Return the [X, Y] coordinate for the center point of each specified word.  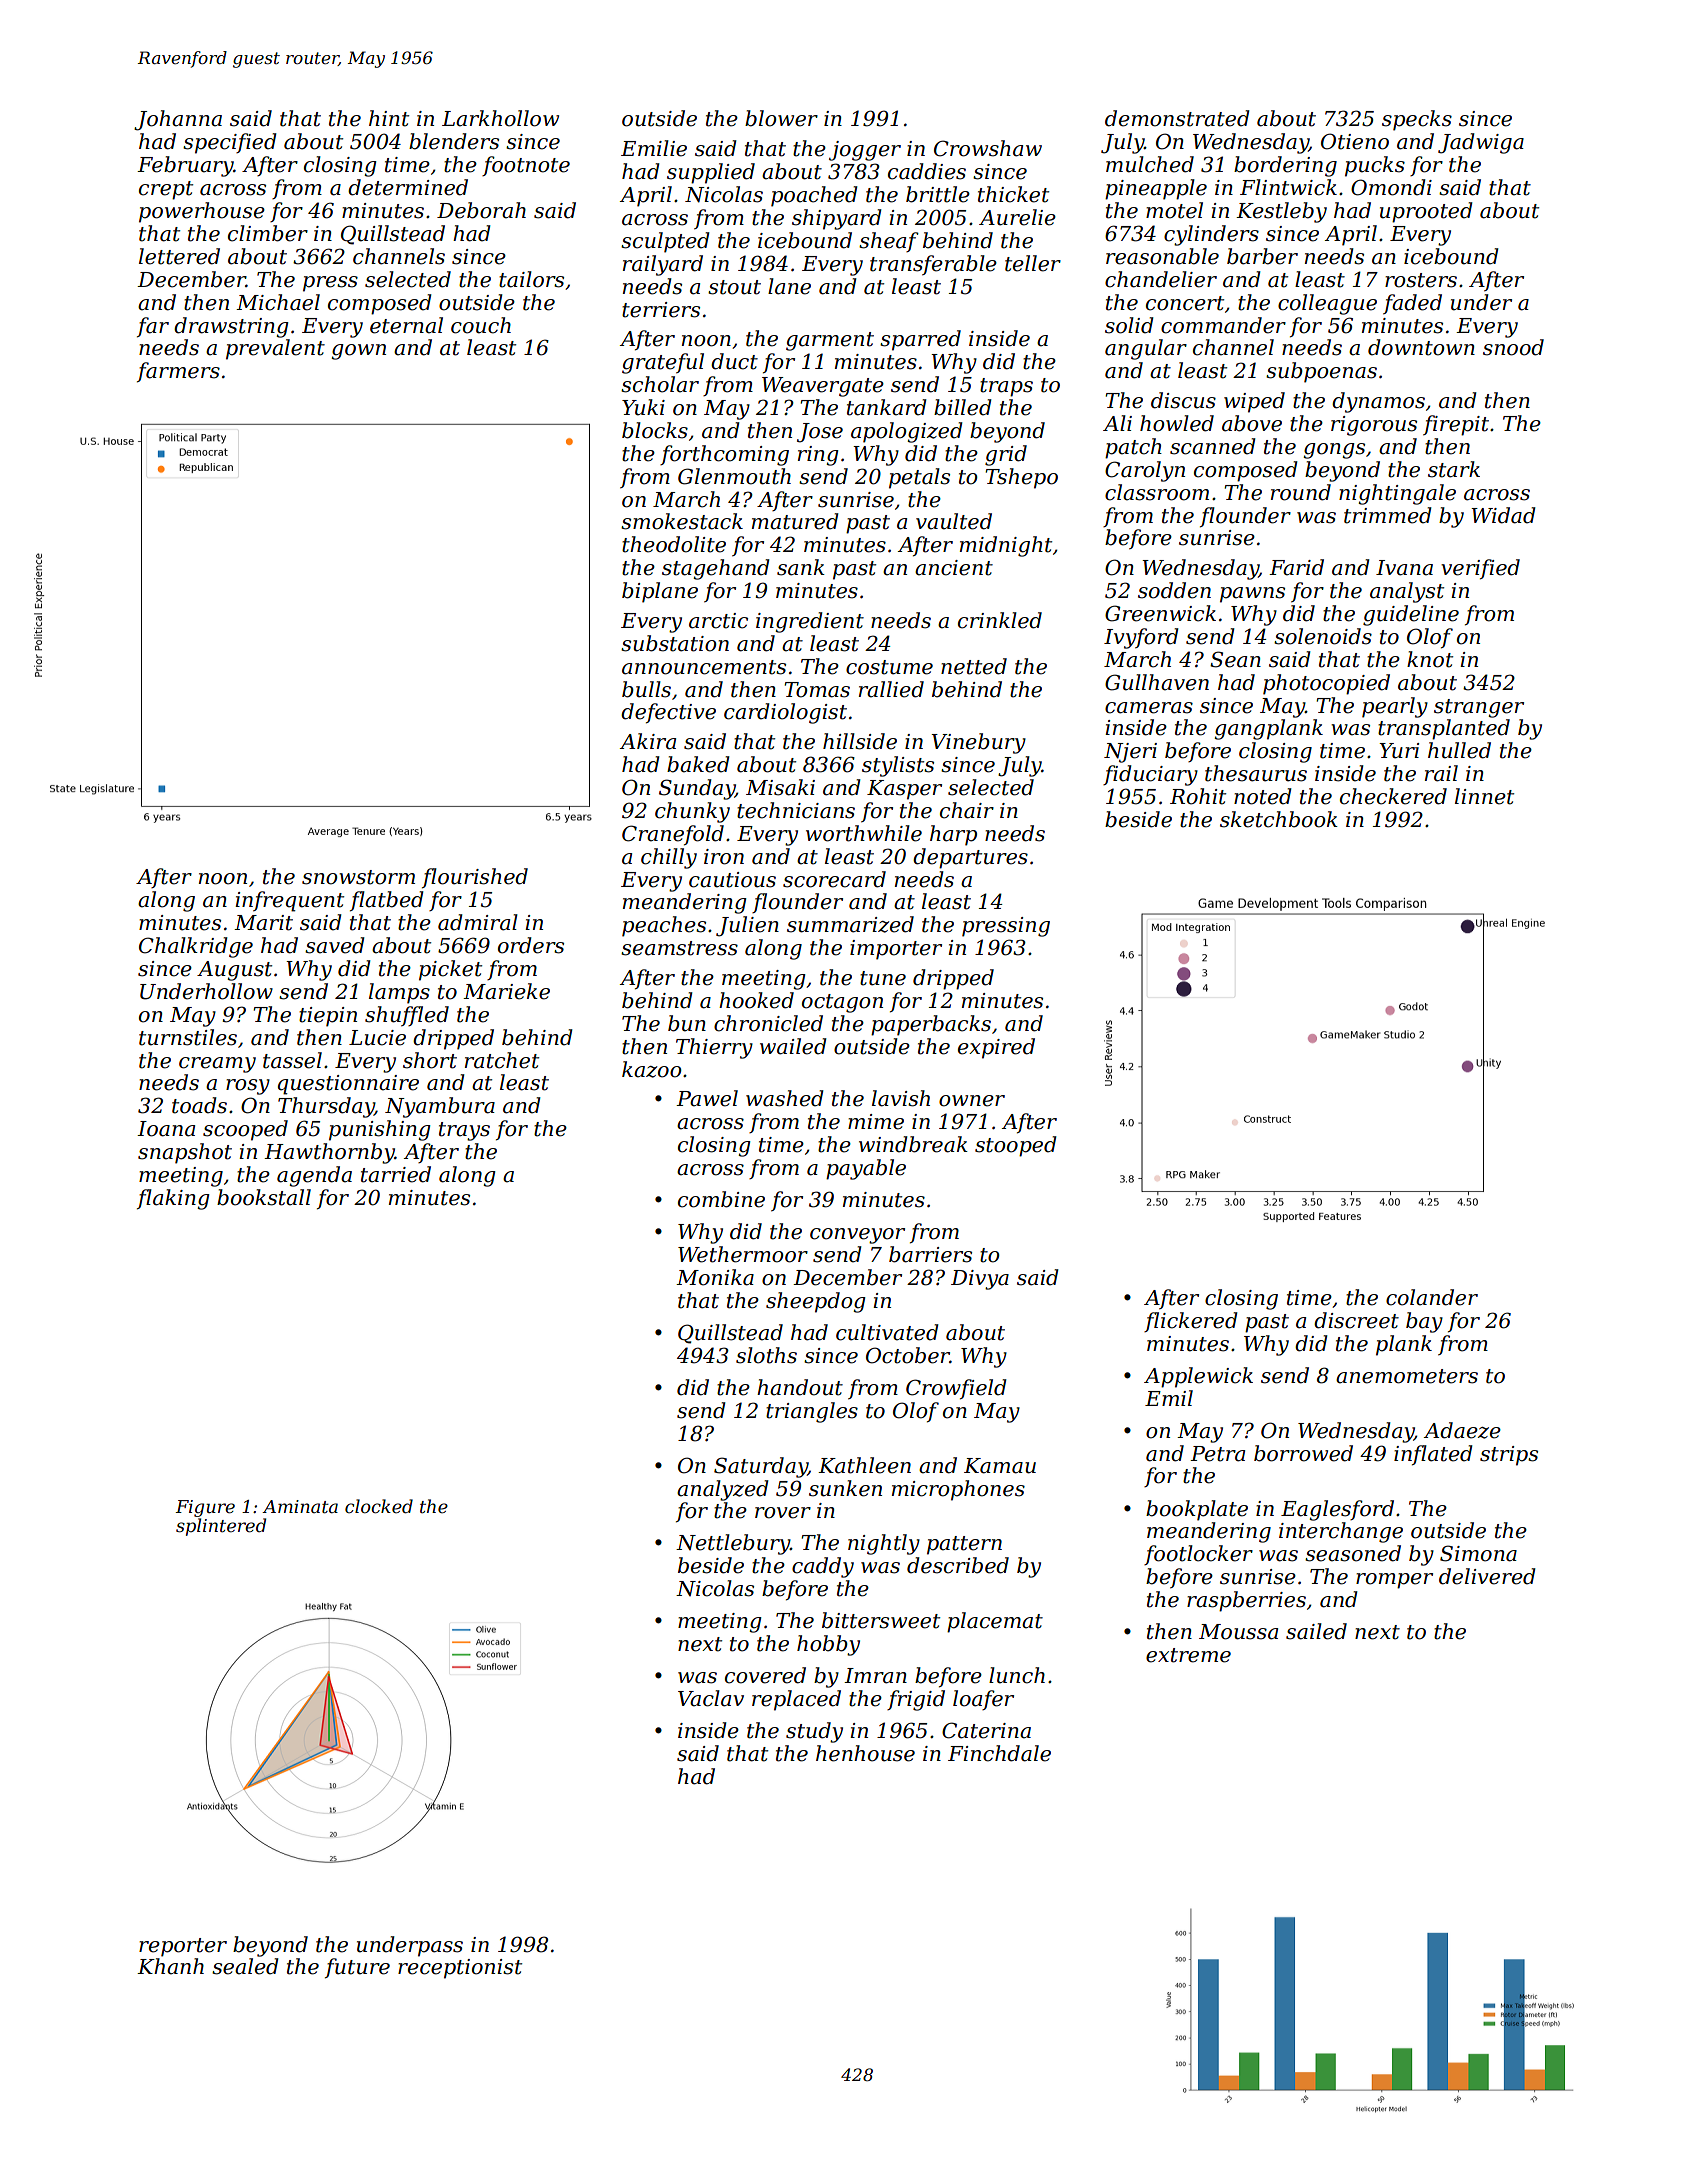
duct [734, 361]
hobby [828, 1645]
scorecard [834, 879]
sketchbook [1279, 819]
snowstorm [358, 877]
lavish [901, 1098]
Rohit [1198, 796]
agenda [314, 1176]
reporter [183, 1947]
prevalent [275, 349]
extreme [1188, 1655]
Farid [1296, 567]
